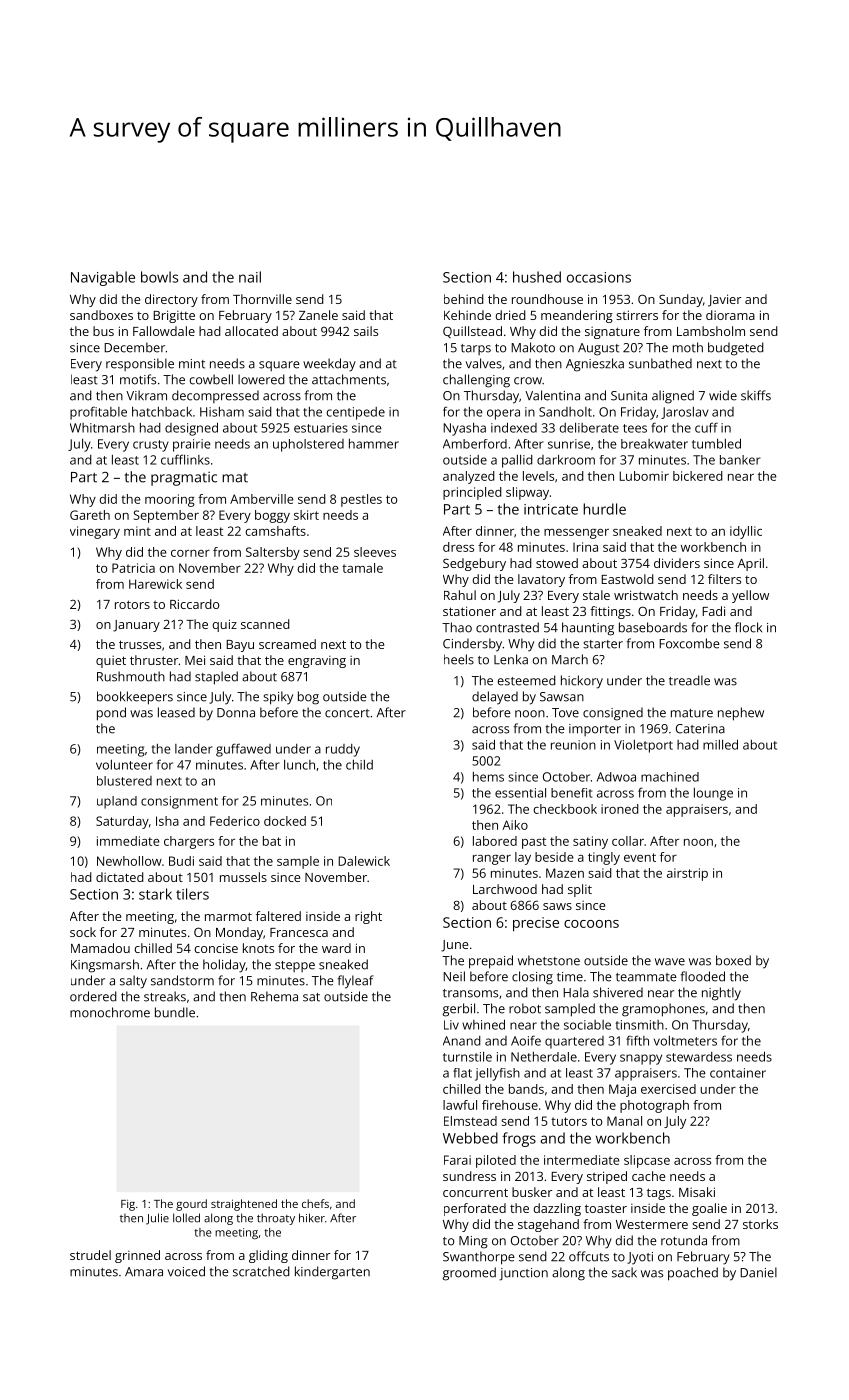  What do you see at coordinates (375, 552) in the page?
I see `sleeves` at bounding box center [375, 552].
